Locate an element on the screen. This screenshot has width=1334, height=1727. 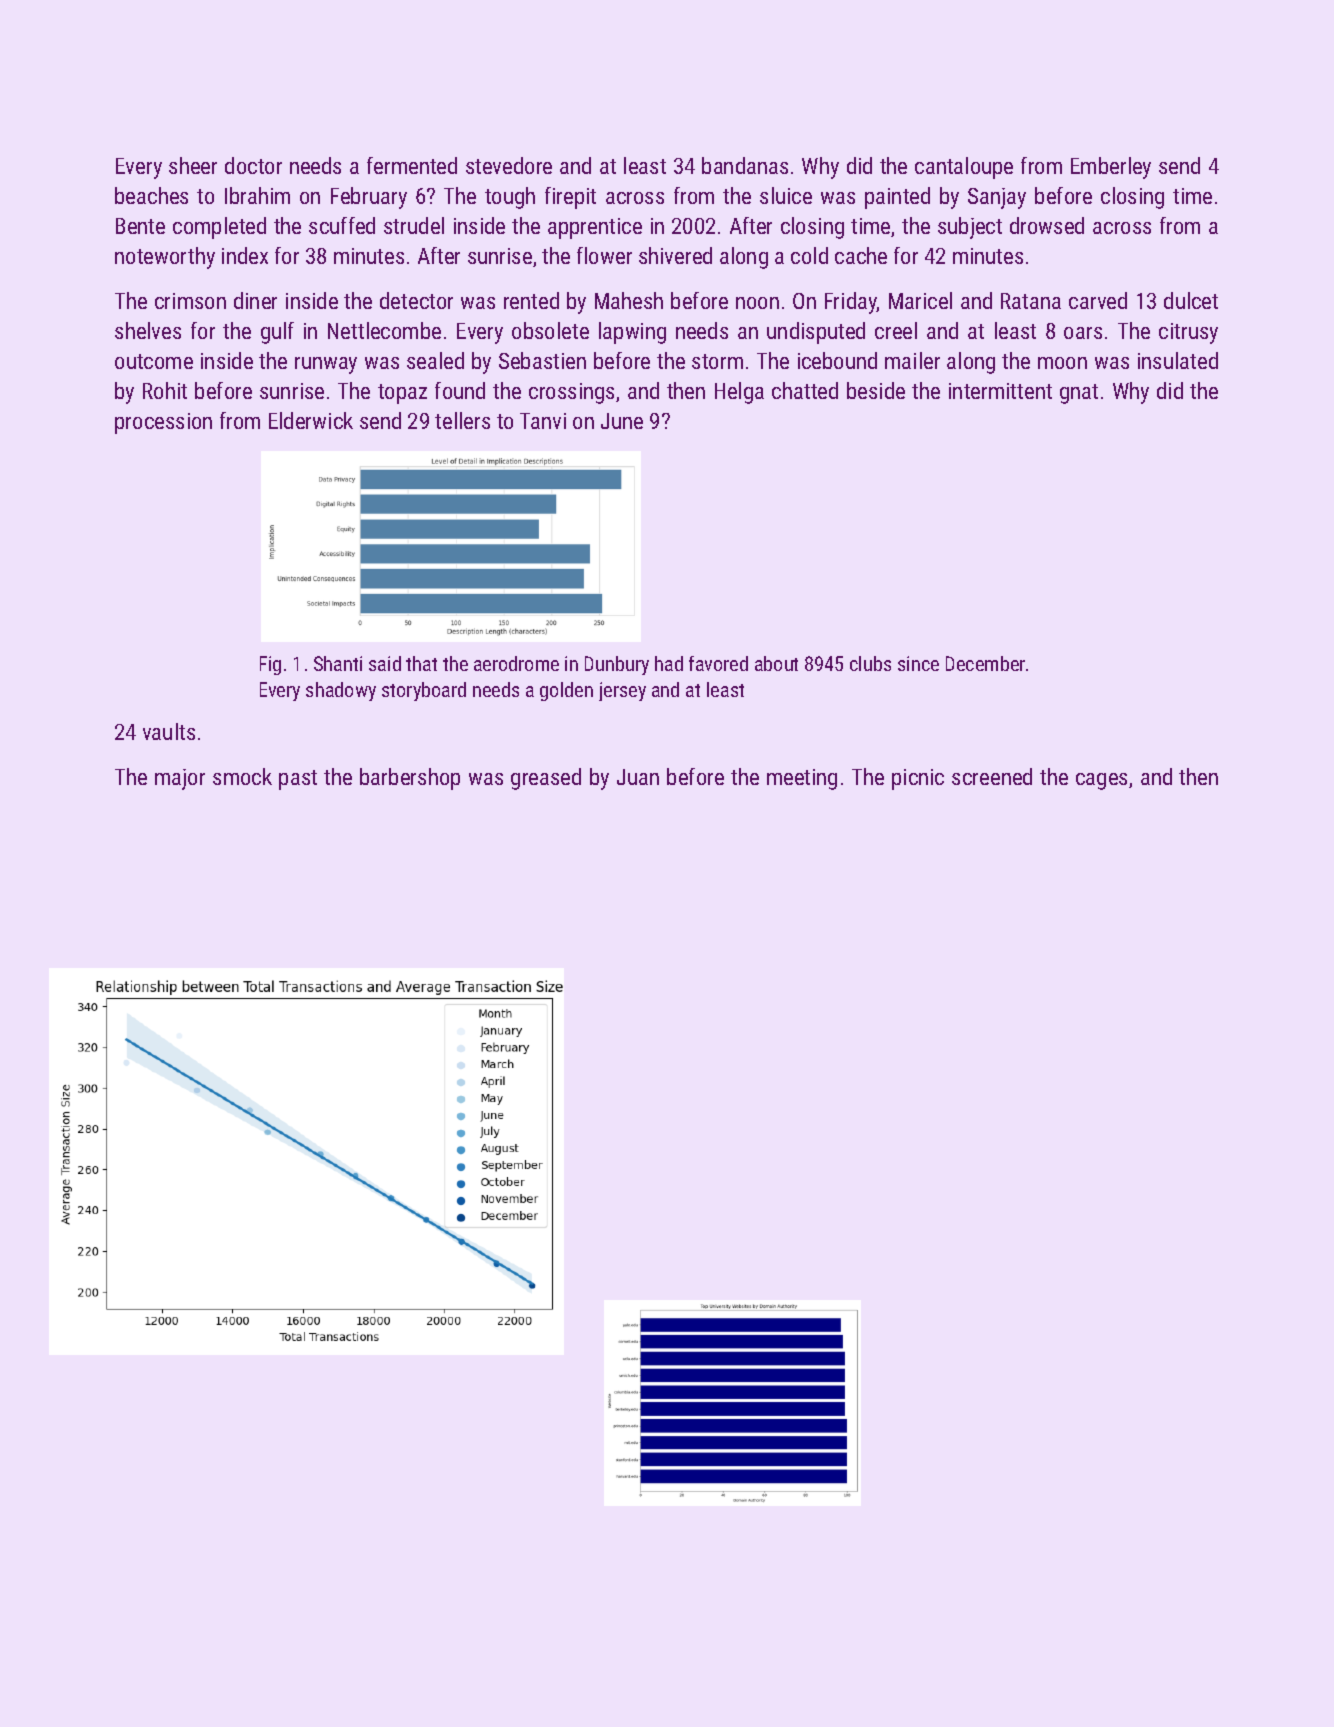
Emberley is located at coordinates (1111, 168).
